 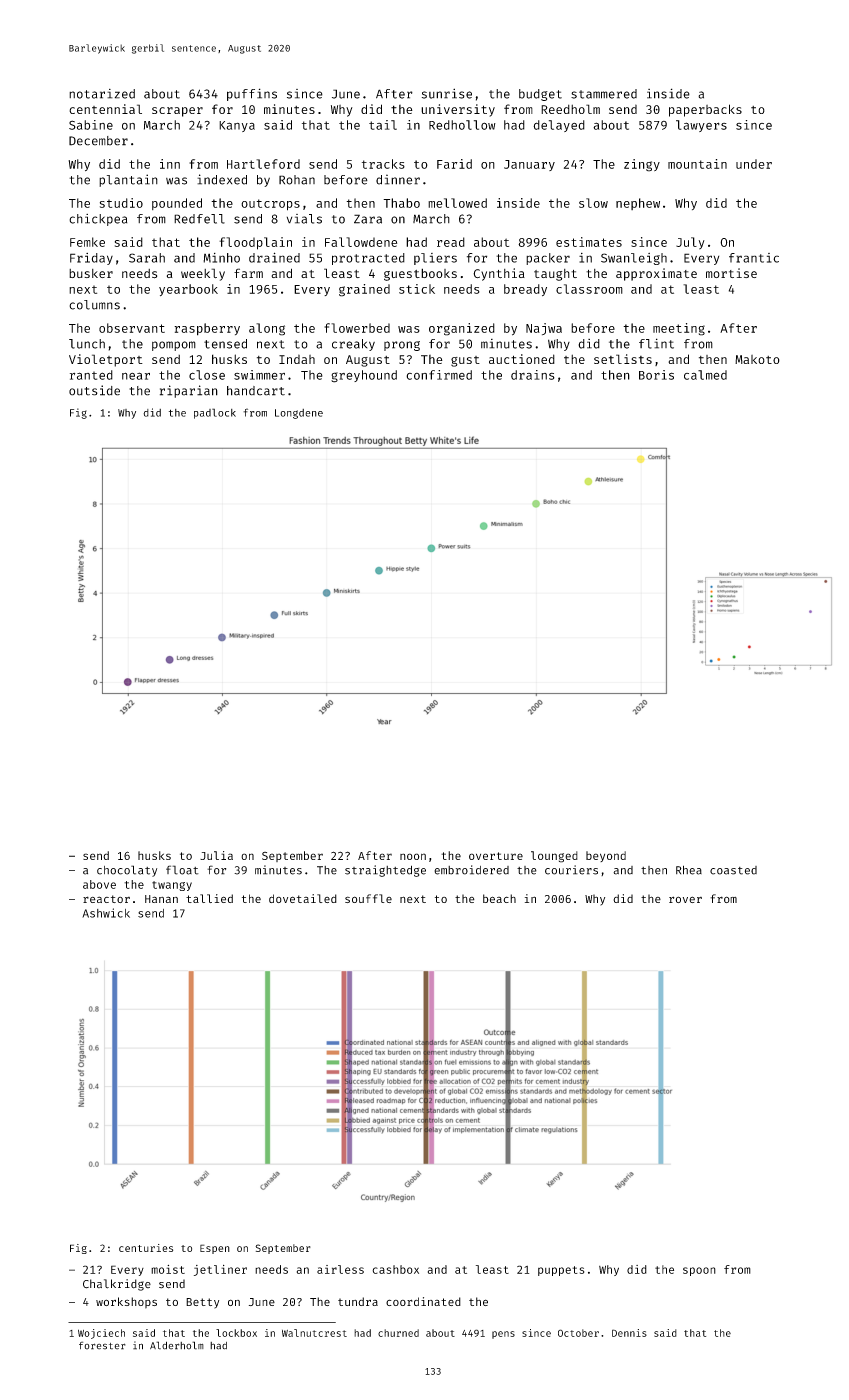 What do you see at coordinates (447, 93) in the document?
I see `sunrise` at bounding box center [447, 93].
